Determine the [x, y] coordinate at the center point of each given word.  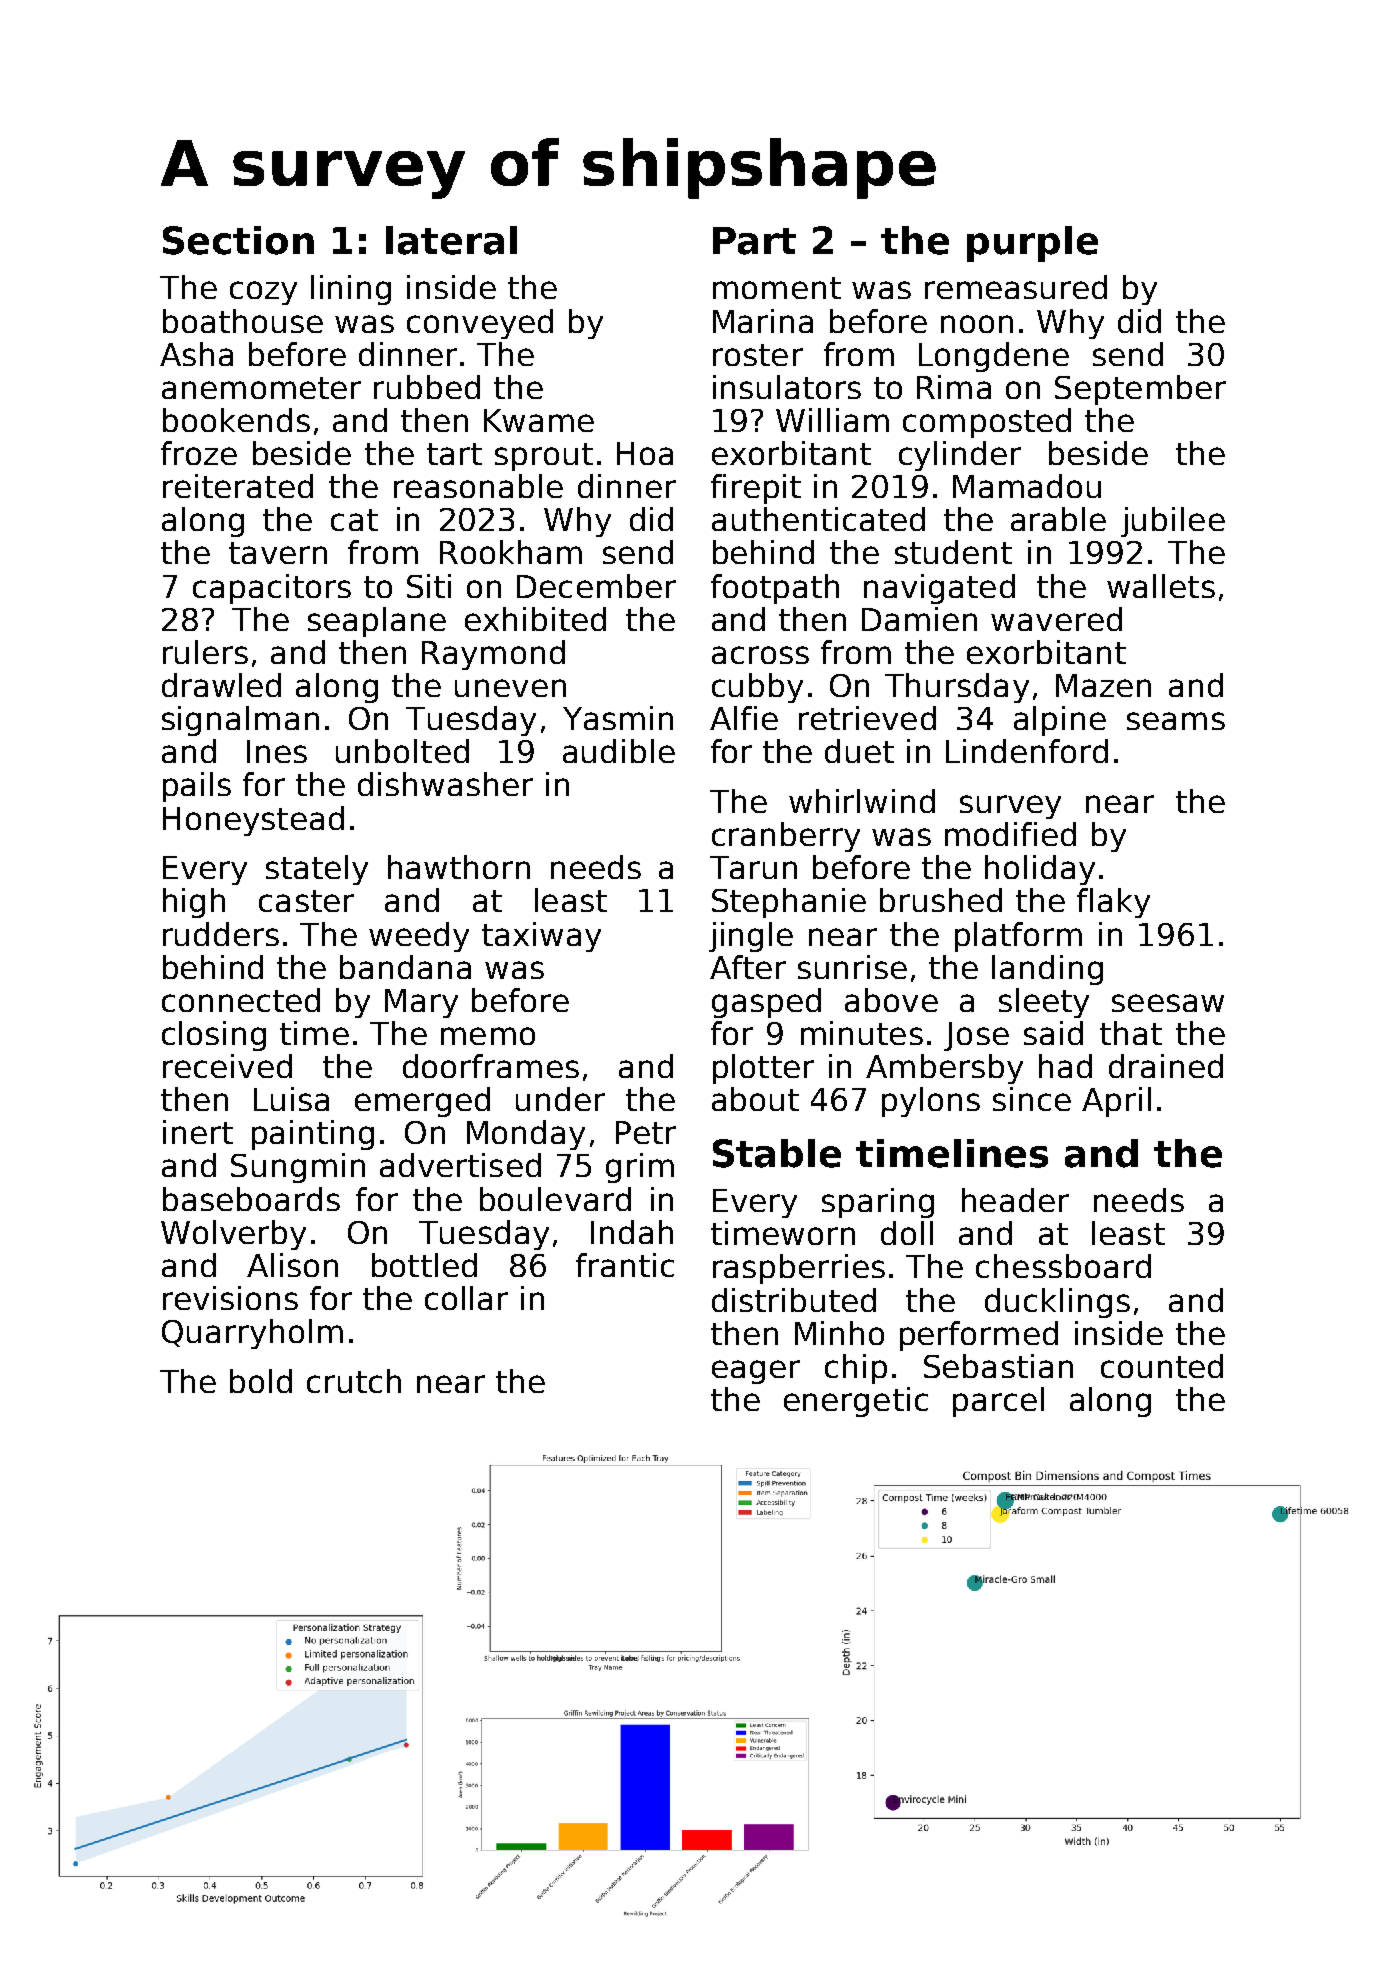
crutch [354, 1381]
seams [1176, 721]
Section [238, 240]
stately [317, 870]
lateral [451, 240]
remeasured [1016, 287]
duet [859, 751]
